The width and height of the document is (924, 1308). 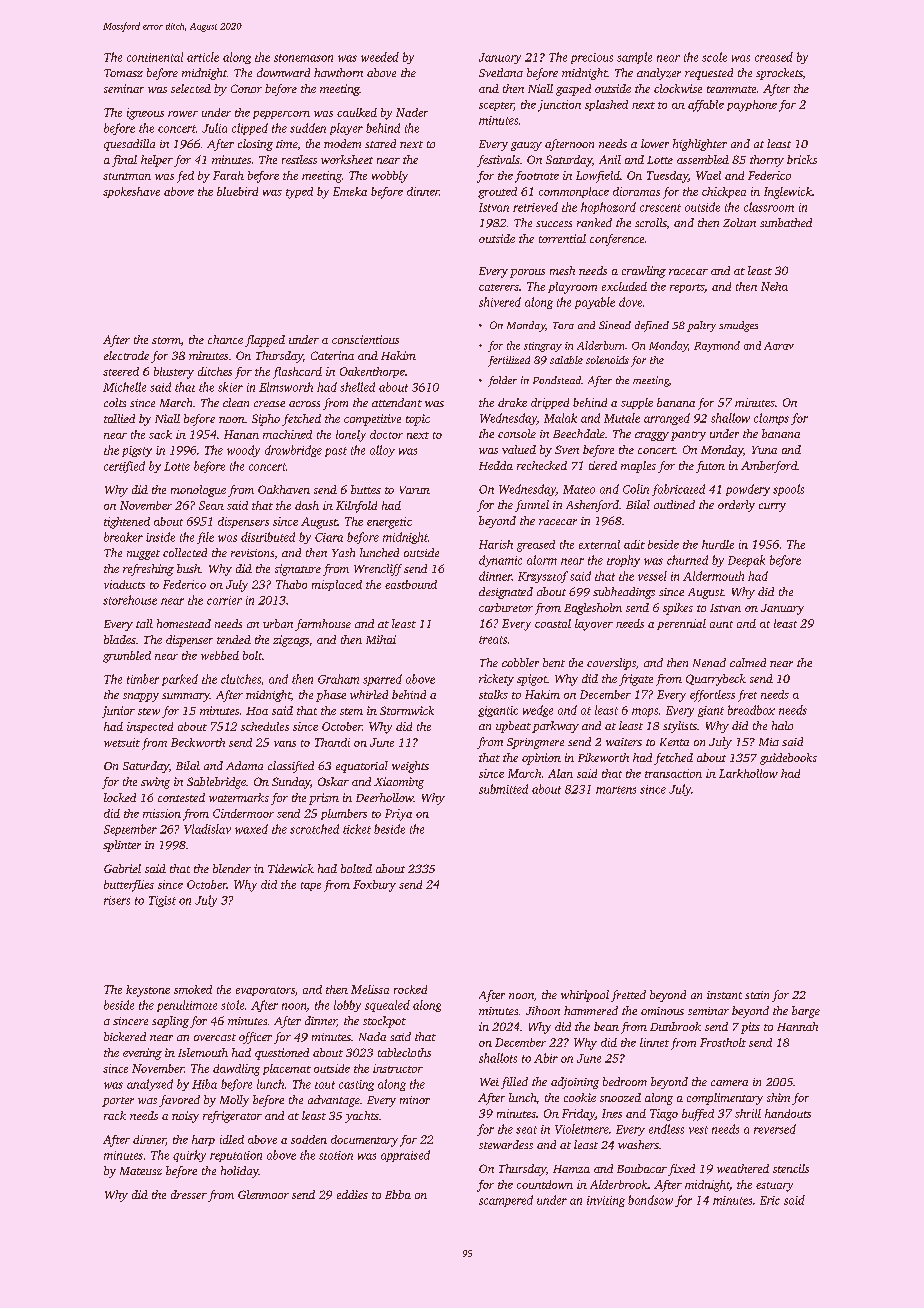 I want to click on precious, so click(x=592, y=58).
